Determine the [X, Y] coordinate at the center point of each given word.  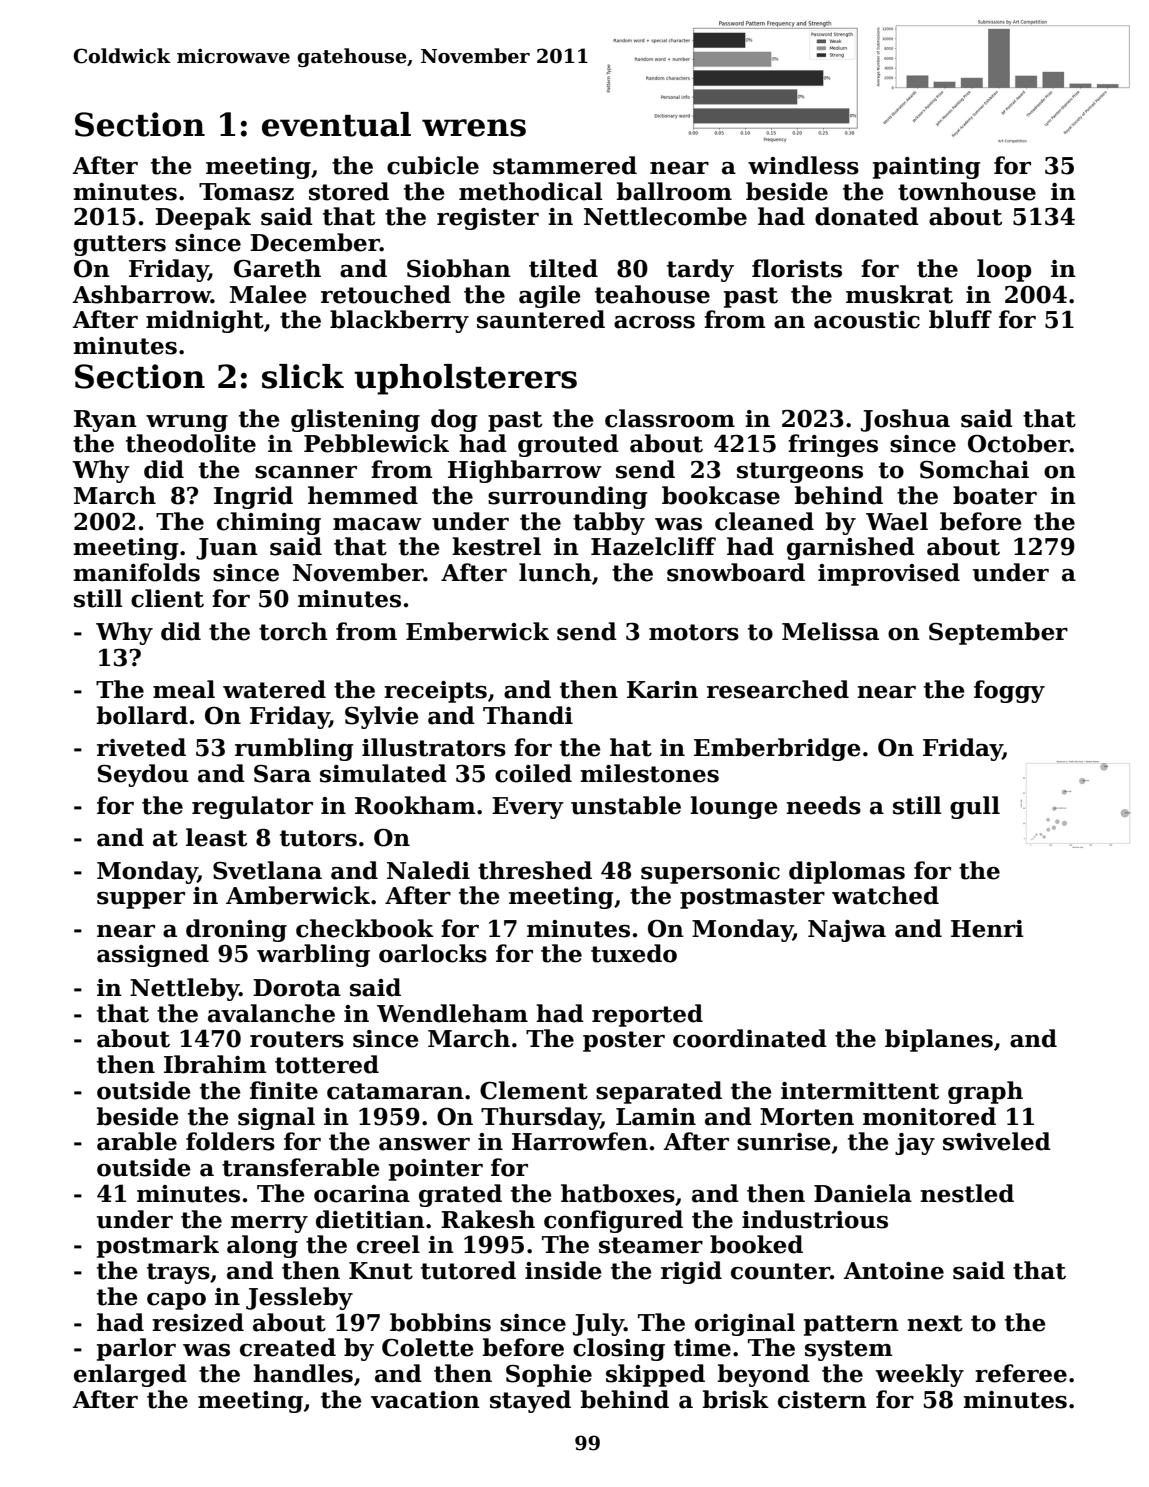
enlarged [130, 1375]
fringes [833, 445]
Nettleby [184, 989]
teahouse [652, 294]
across [654, 322]
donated [867, 216]
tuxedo [634, 953]
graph [985, 1092]
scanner [306, 472]
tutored [468, 1270]
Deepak [203, 218]
